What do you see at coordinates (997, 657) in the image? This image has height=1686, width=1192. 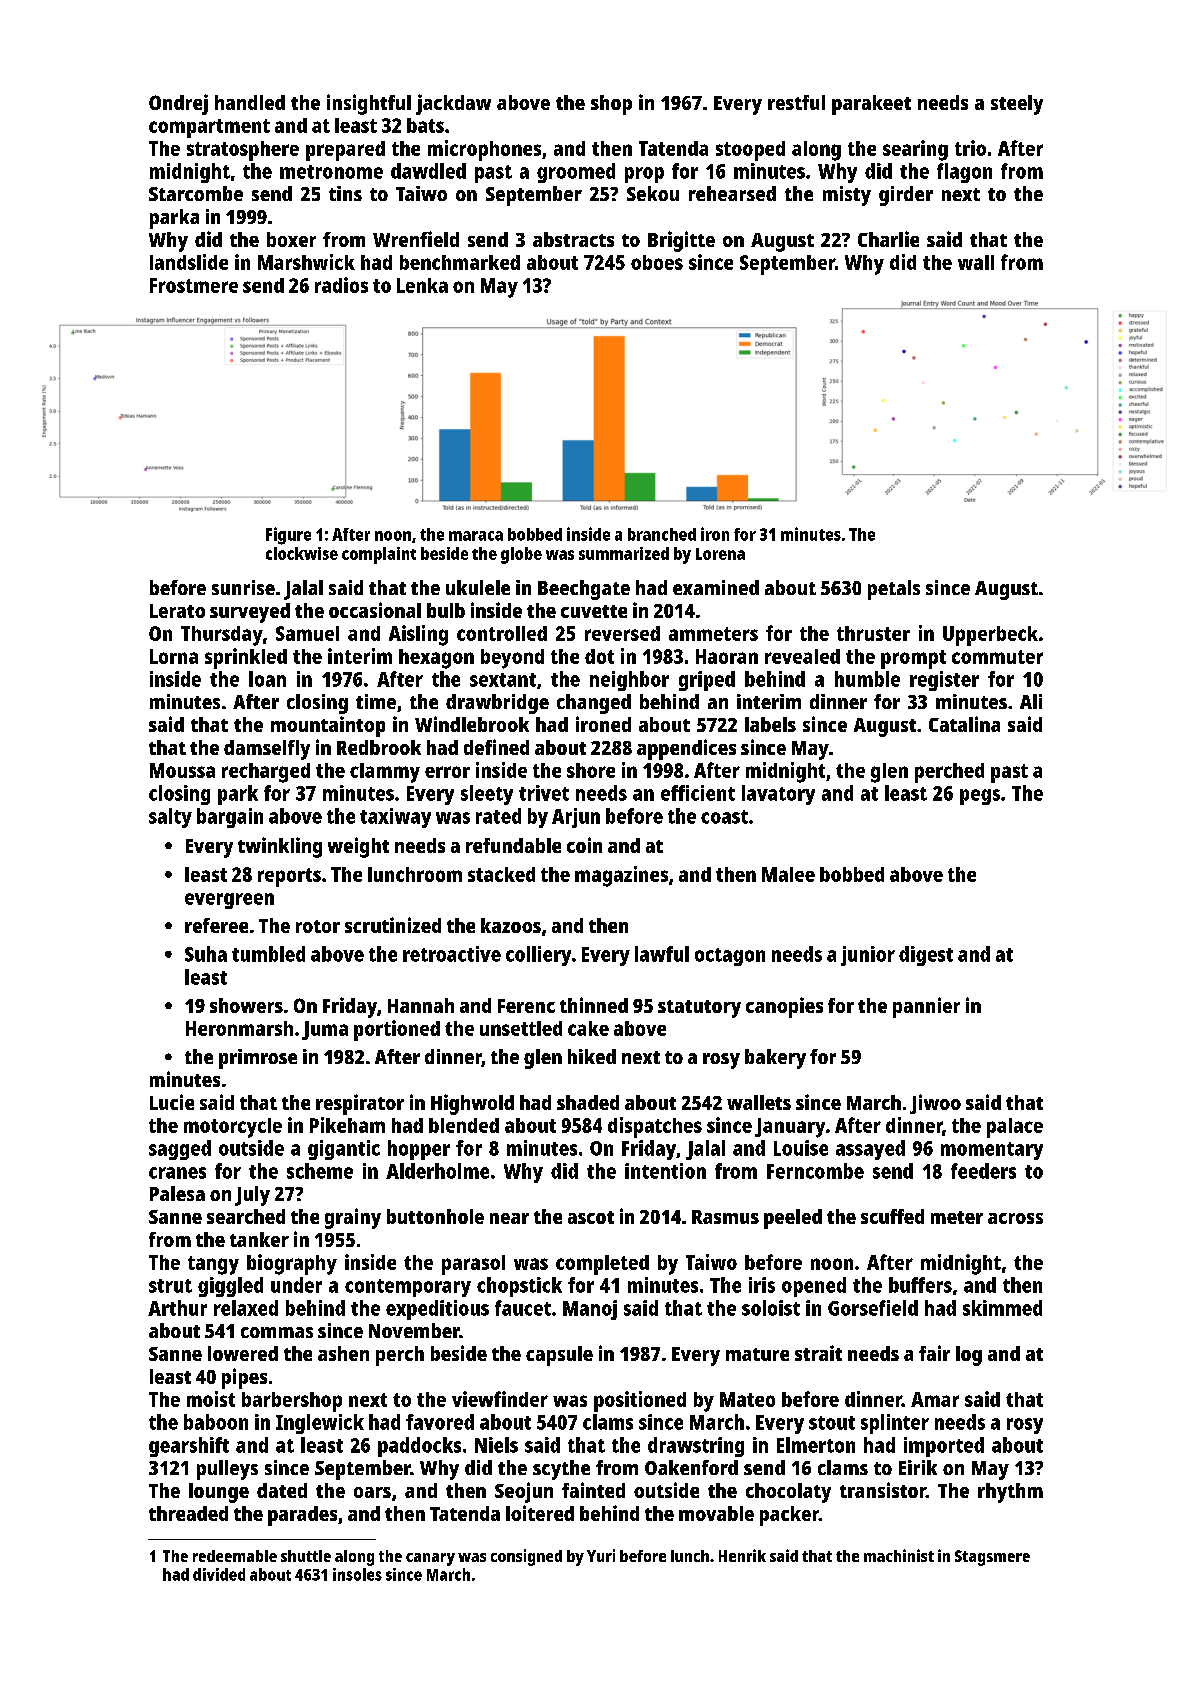 I see `commuter` at bounding box center [997, 657].
